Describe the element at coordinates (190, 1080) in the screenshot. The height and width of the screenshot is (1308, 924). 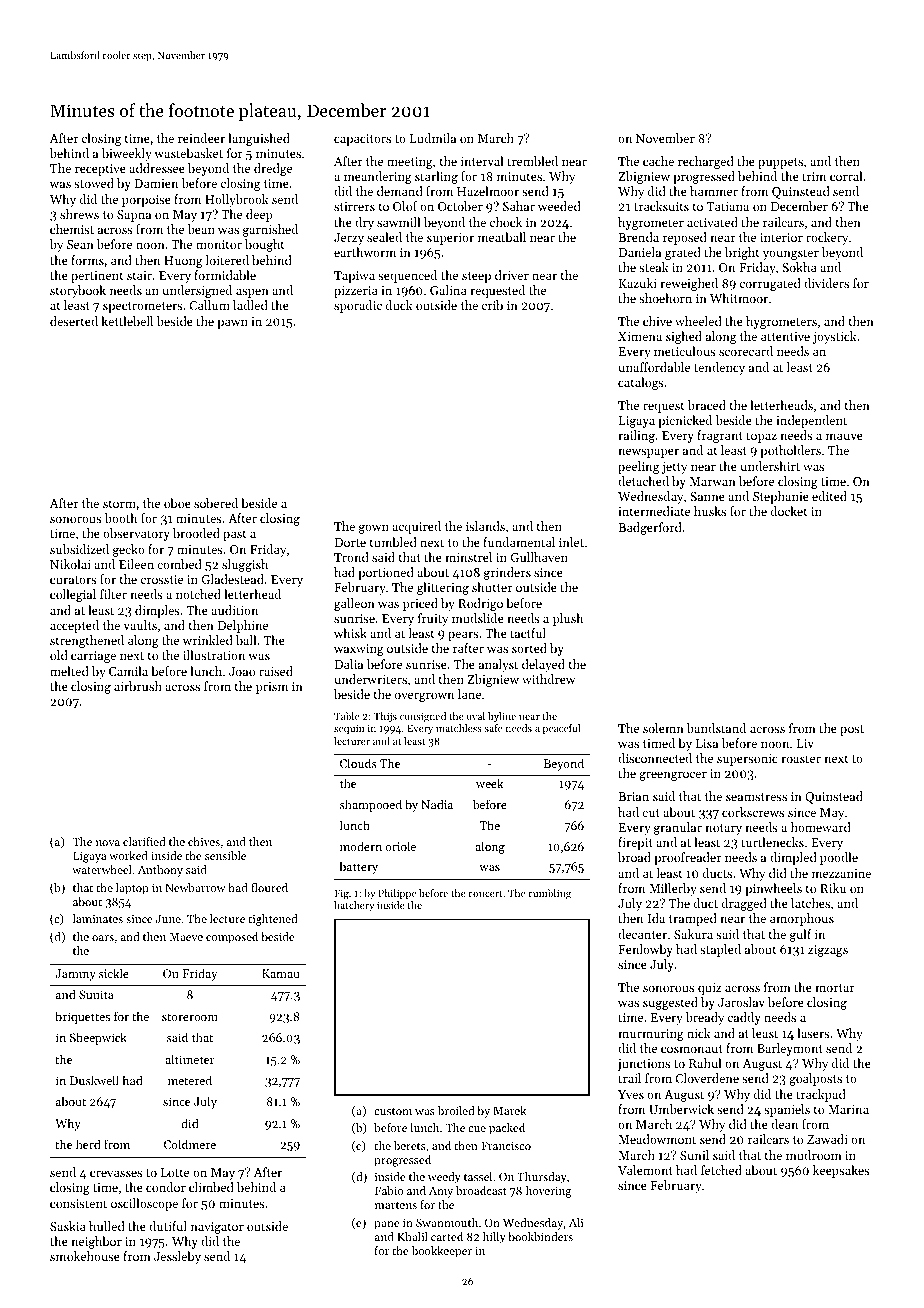
I see `metered` at that location.
